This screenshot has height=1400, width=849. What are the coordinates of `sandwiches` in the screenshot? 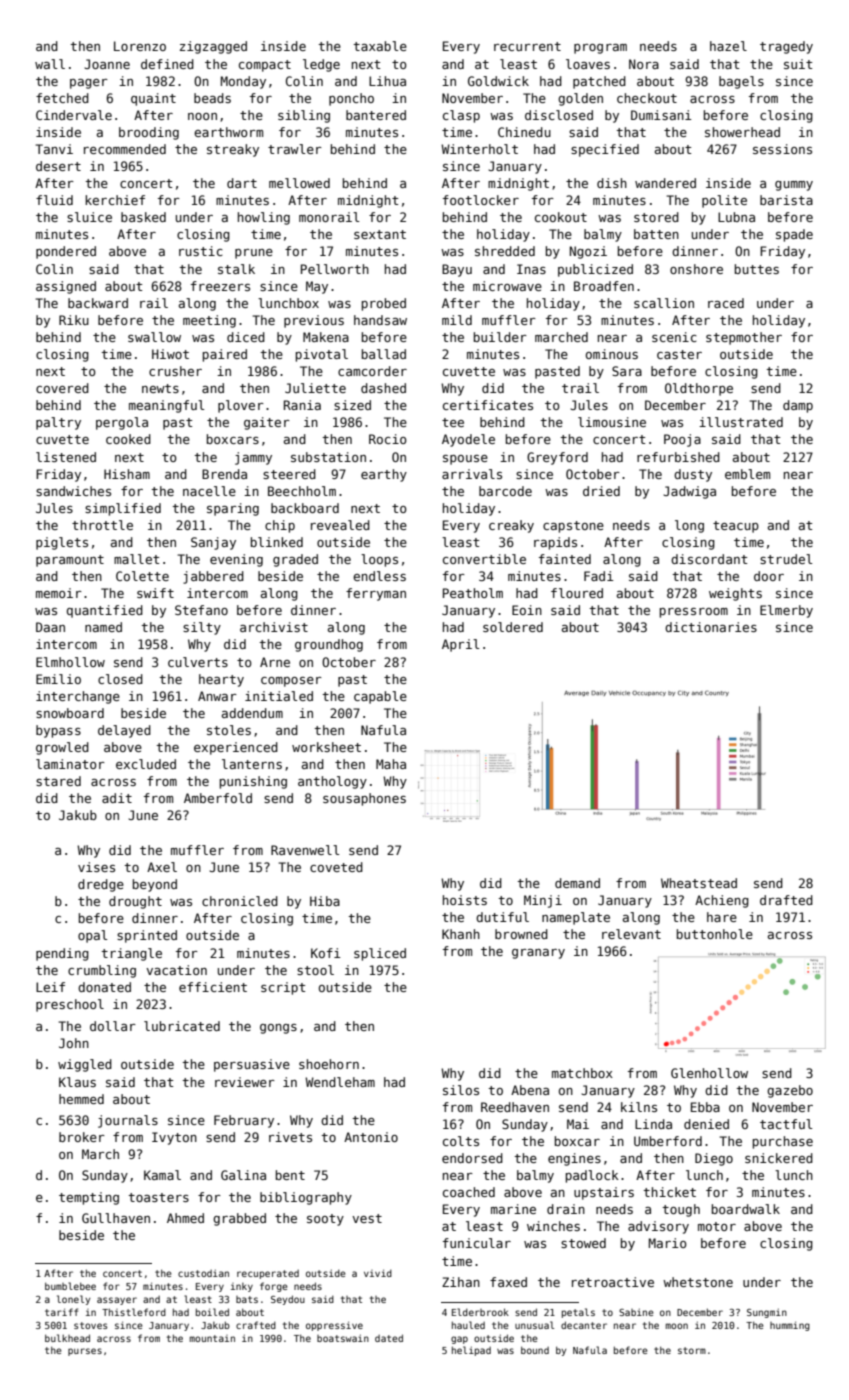 It's located at (73, 491).
